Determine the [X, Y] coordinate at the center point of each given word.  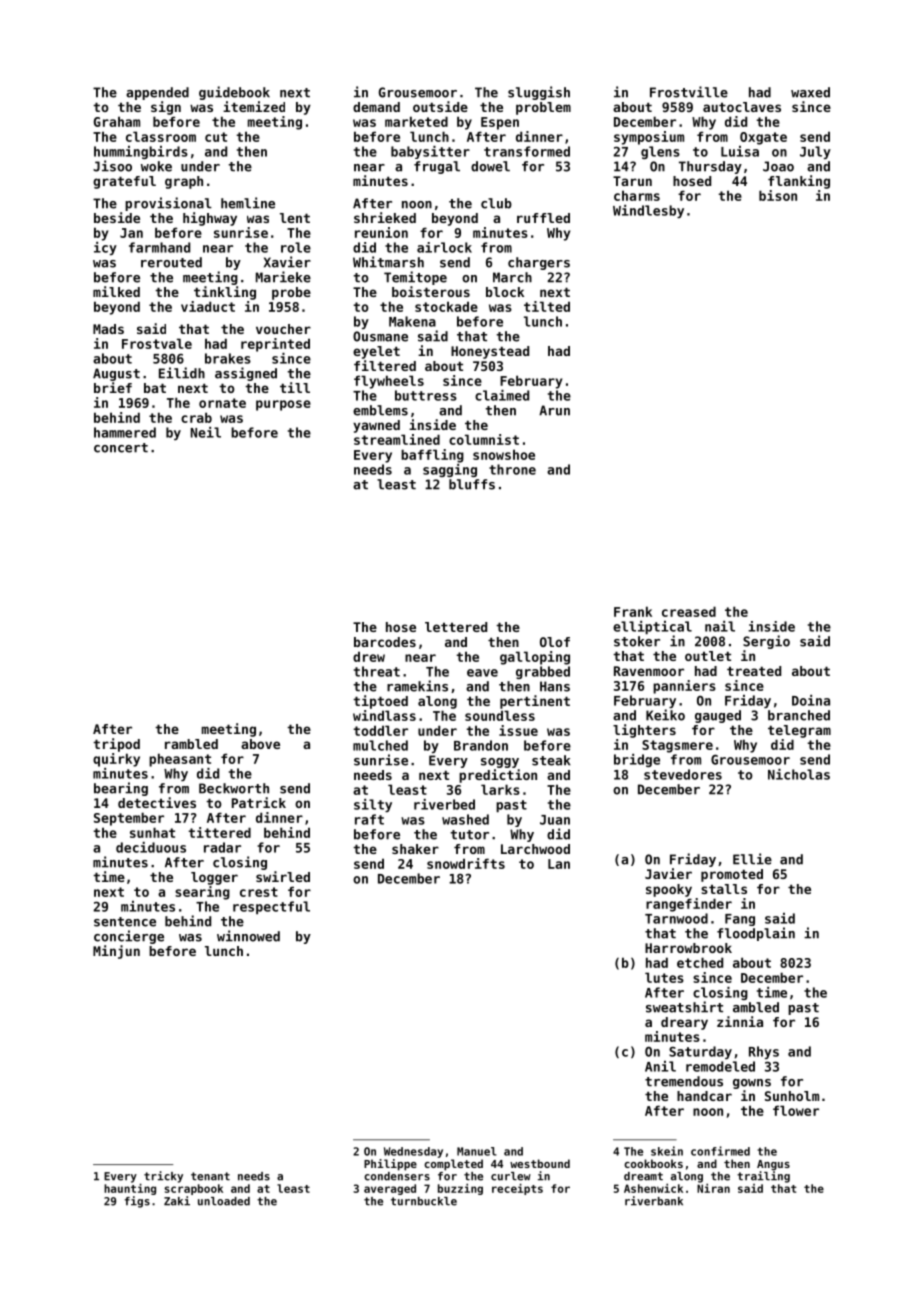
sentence [125, 922]
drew [369, 656]
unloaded [224, 1201]
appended [157, 93]
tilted [547, 306]
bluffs [472, 484]
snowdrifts [466, 863]
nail [720, 626]
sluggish [539, 93]
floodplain [756, 934]
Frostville [689, 92]
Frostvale [157, 343]
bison [778, 195]
